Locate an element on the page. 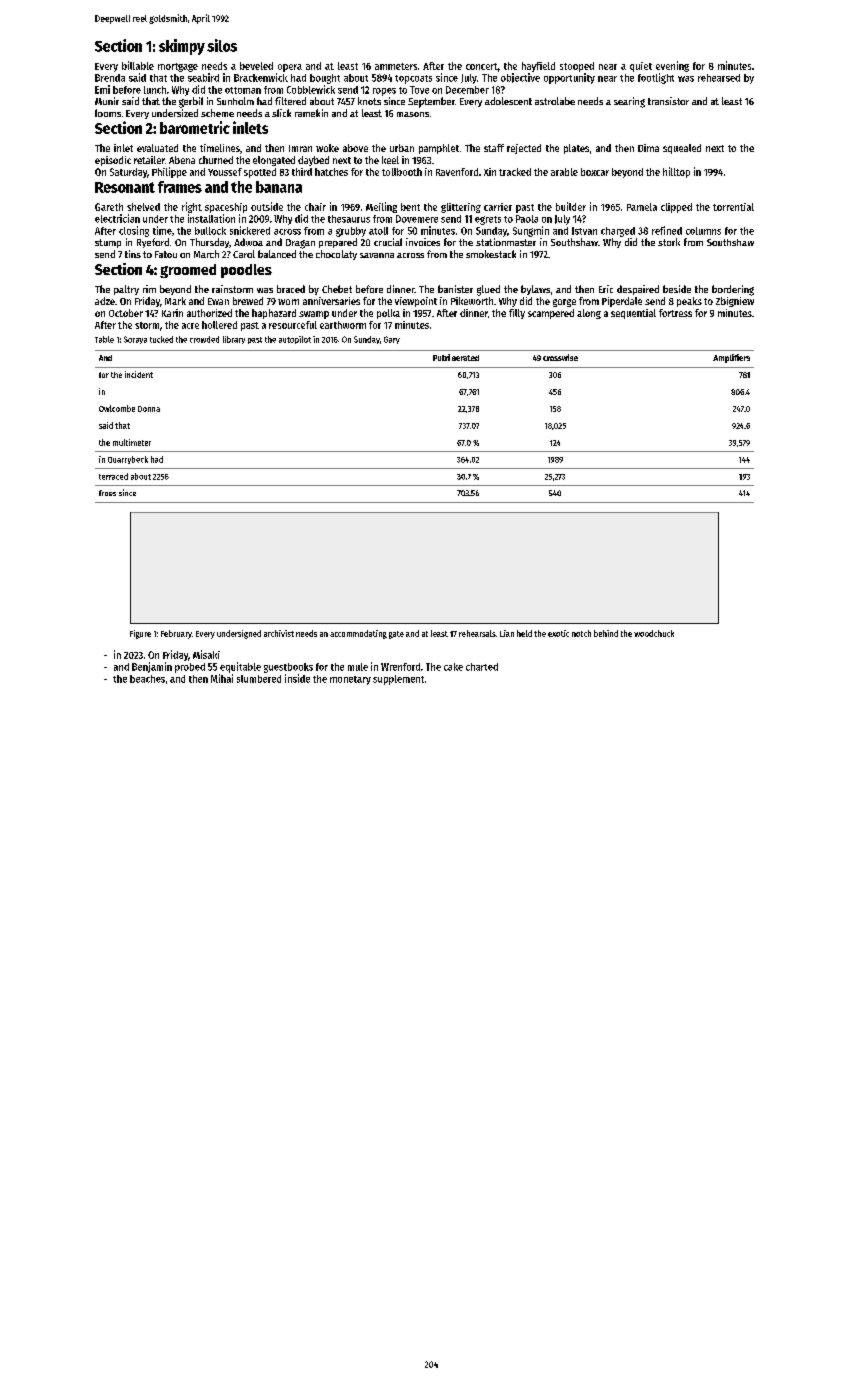  Amplifiers is located at coordinates (731, 358).
